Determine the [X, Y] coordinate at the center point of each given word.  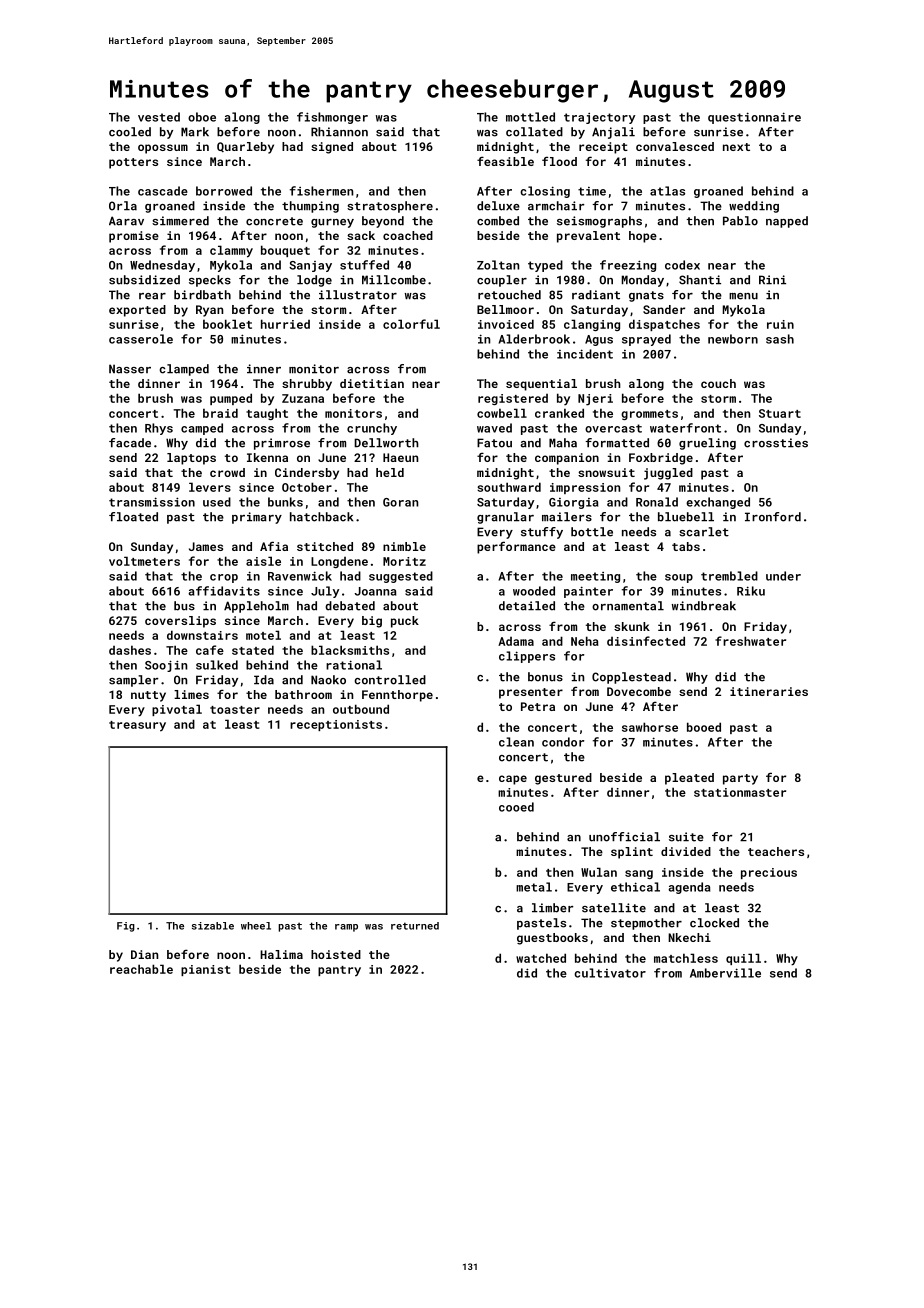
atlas [667, 191]
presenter [531, 693]
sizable [213, 926]
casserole [141, 339]
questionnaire [754, 118]
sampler [133, 681]
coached [408, 235]
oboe [202, 117]
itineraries [769, 691]
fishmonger [332, 118]
